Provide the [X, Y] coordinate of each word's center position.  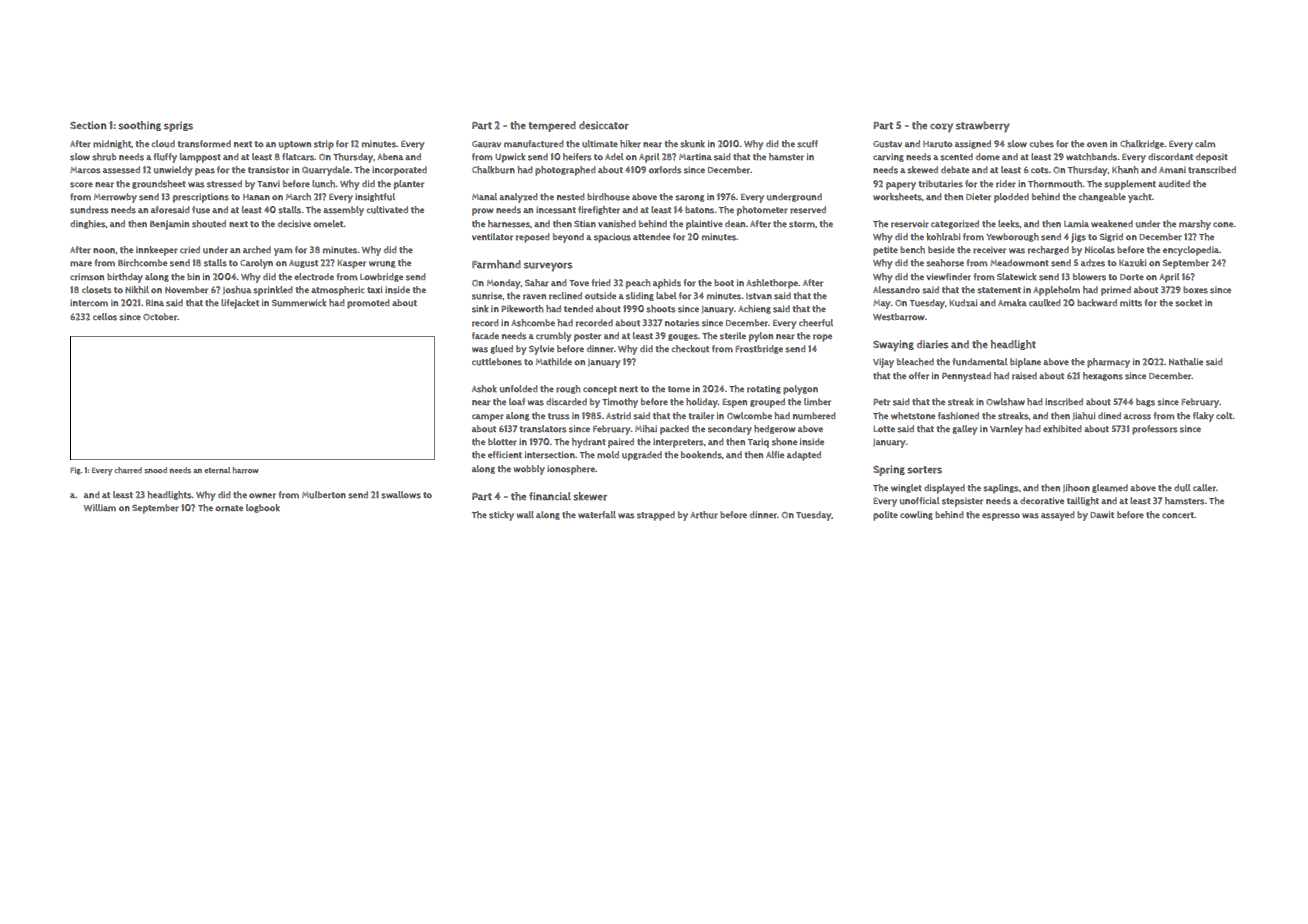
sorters [924, 470]
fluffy [165, 158]
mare [81, 264]
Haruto [938, 144]
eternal [217, 470]
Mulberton [324, 495]
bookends [701, 455]
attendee [651, 236]
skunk [692, 144]
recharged [1048, 250]
